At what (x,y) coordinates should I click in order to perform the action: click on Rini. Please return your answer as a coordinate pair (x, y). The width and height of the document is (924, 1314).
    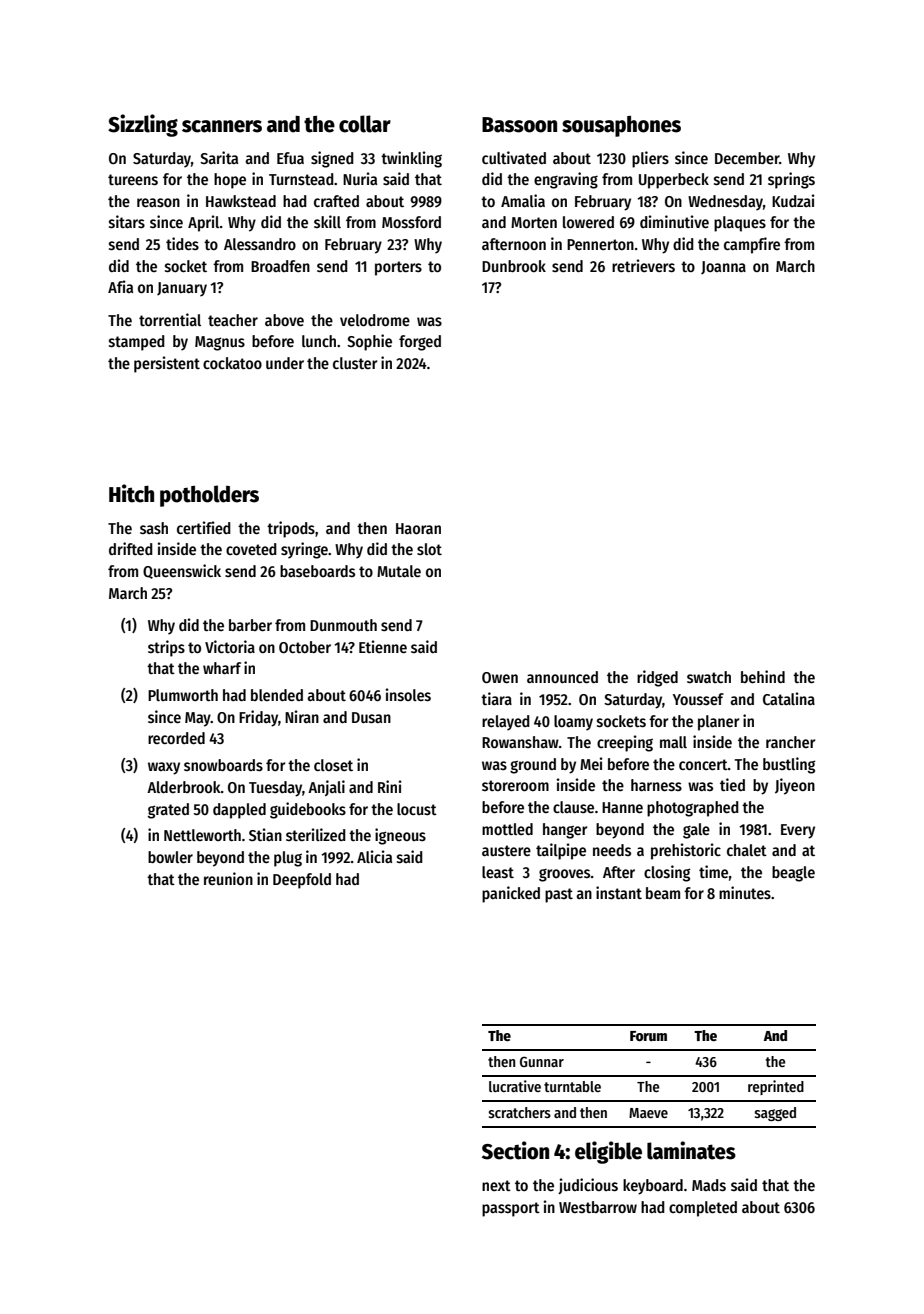
    Looking at the image, I should click on (390, 786).
